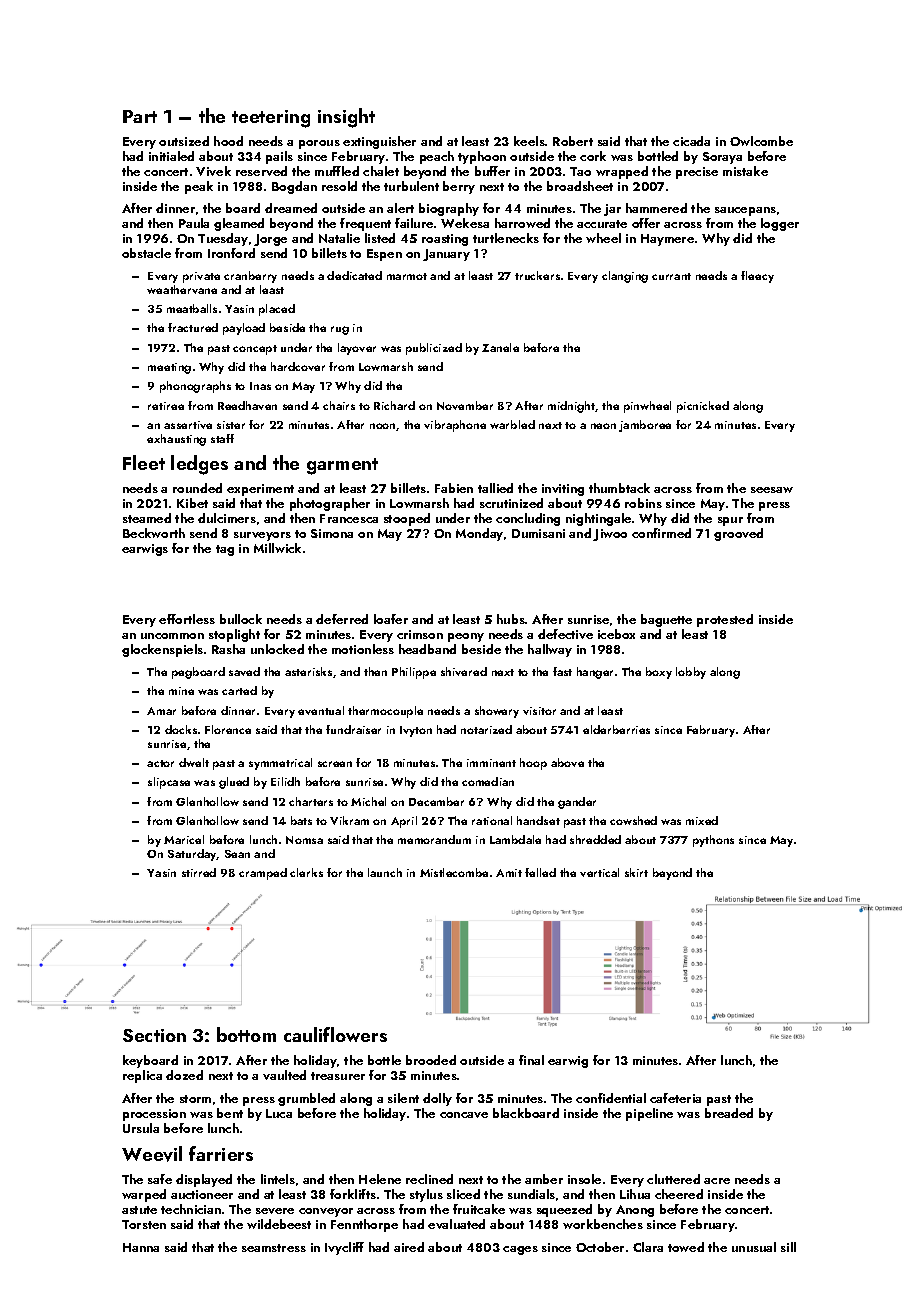 This image has width=924, height=1308. I want to click on cork, so click(593, 156).
